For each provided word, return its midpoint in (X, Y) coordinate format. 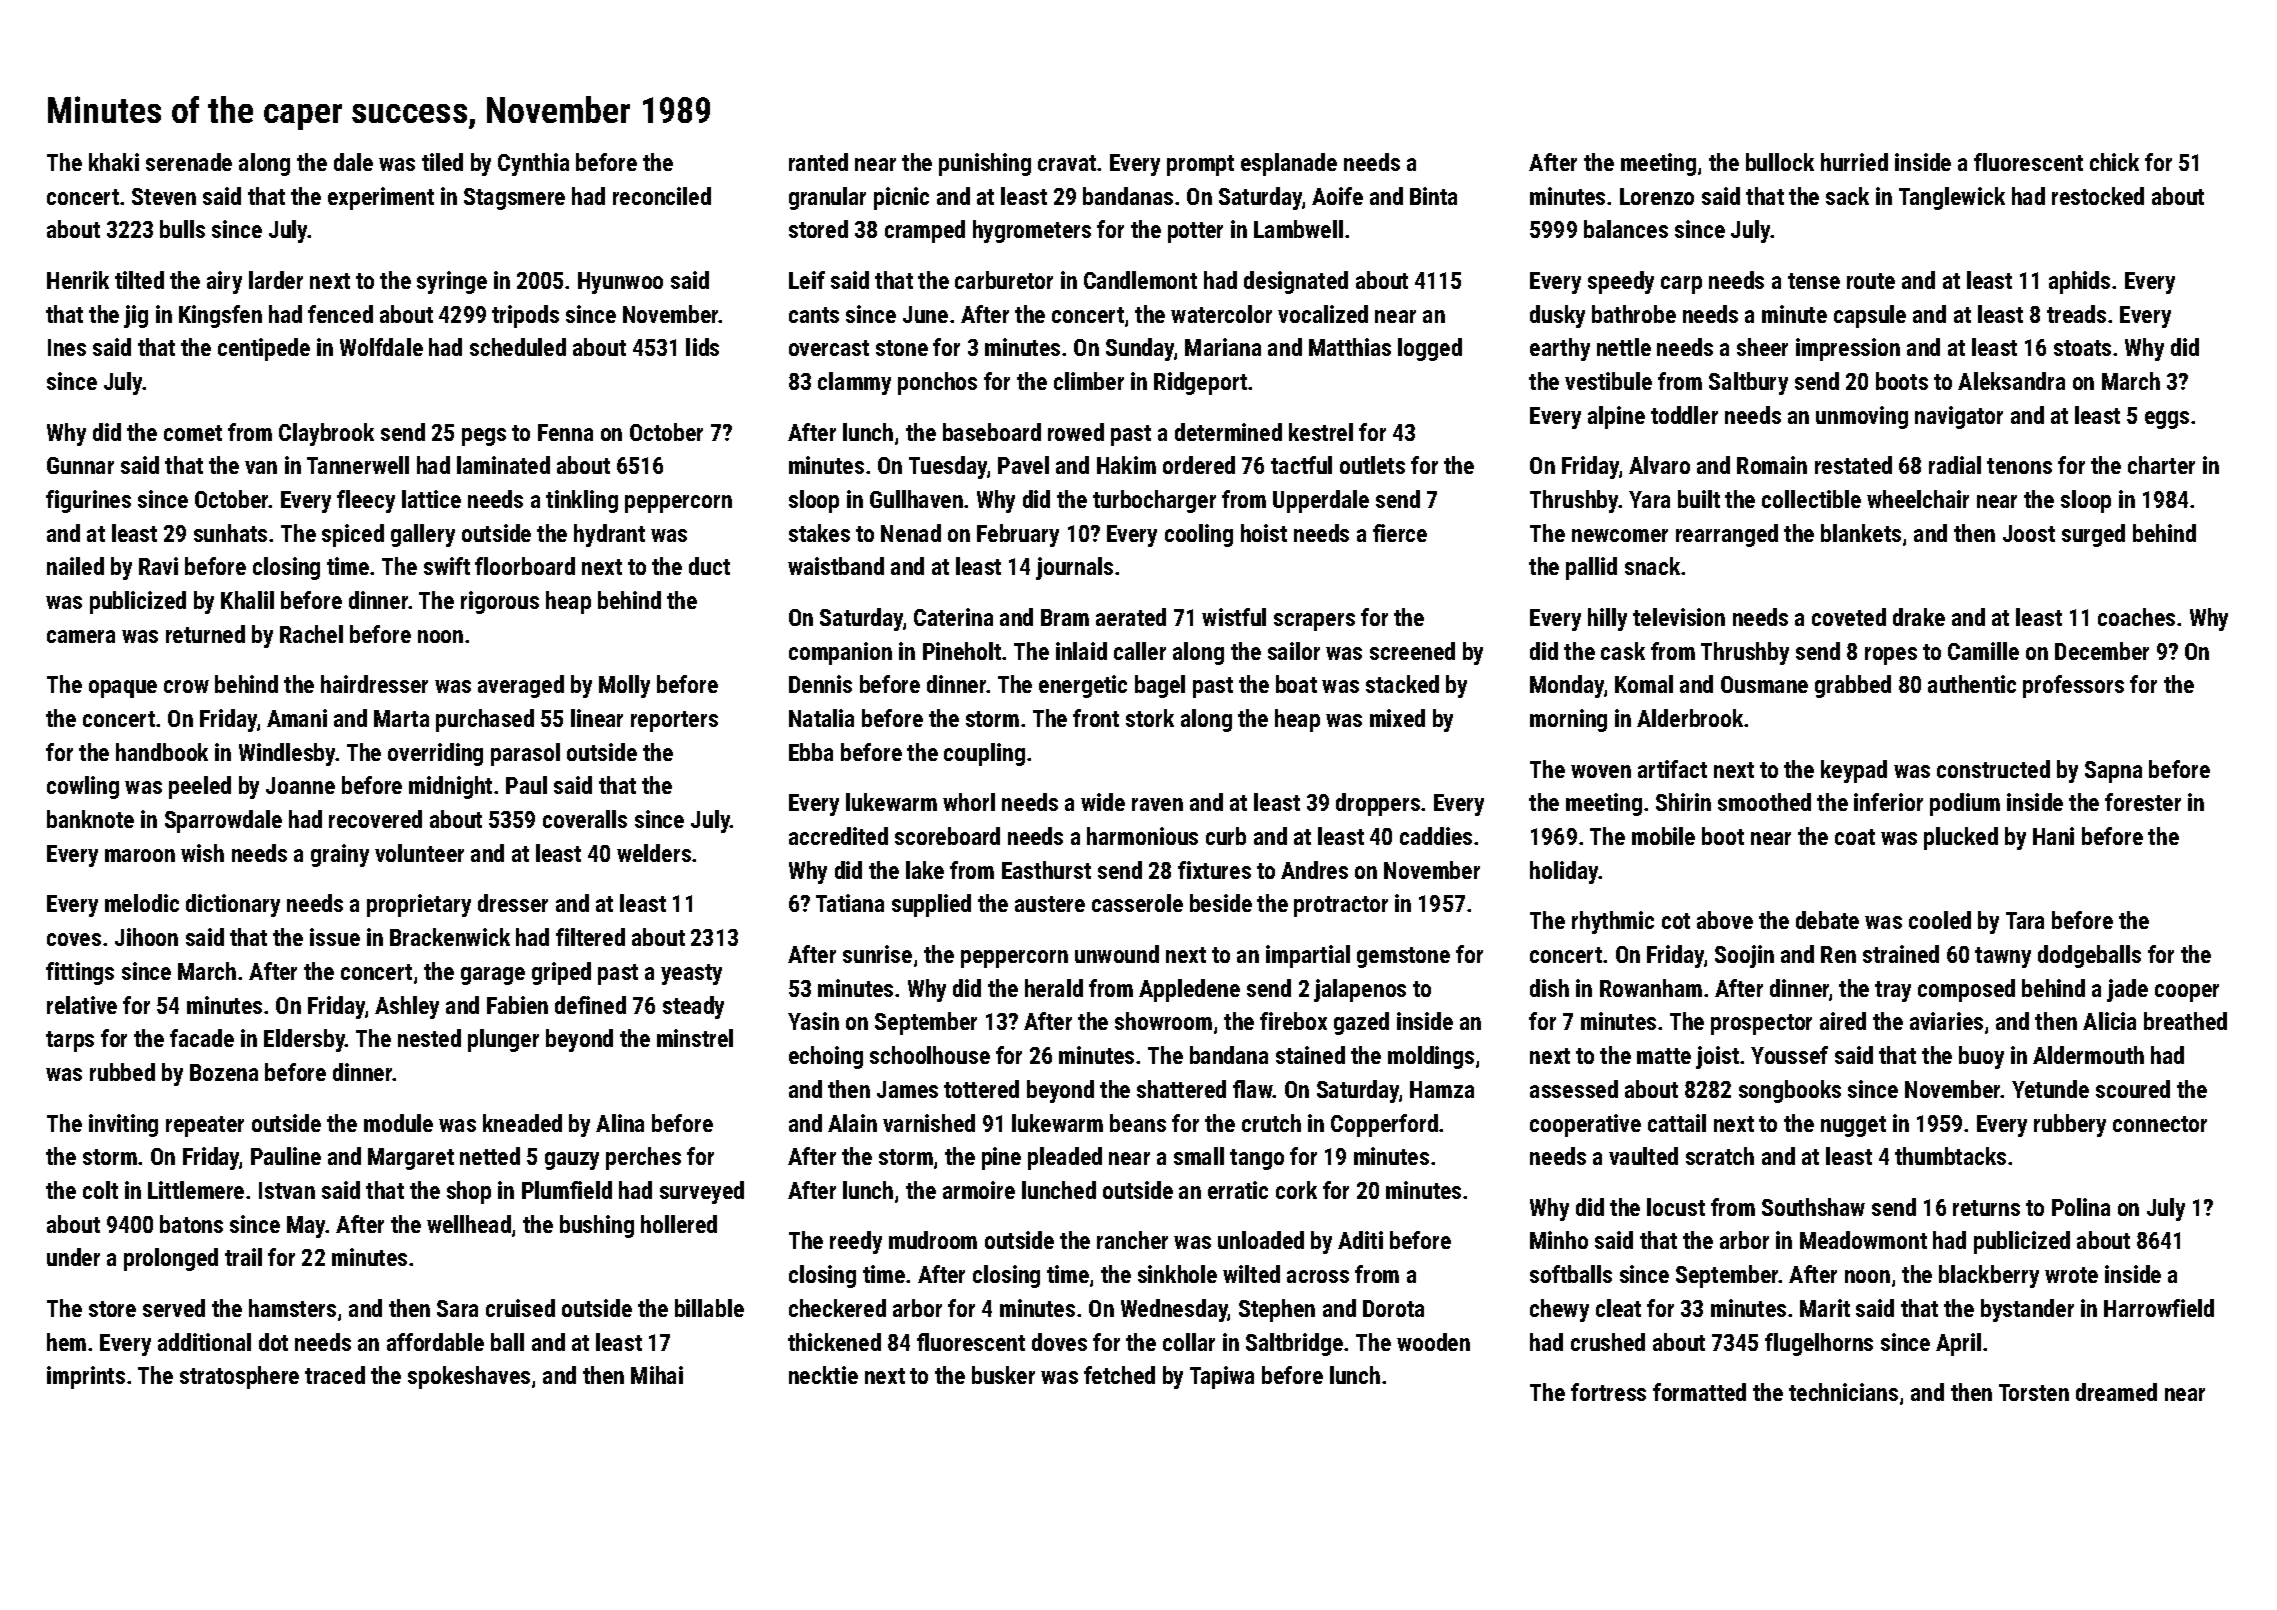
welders (654, 853)
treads (2076, 314)
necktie (823, 1375)
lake (925, 870)
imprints (86, 1377)
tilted (139, 280)
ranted (818, 162)
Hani (2053, 836)
